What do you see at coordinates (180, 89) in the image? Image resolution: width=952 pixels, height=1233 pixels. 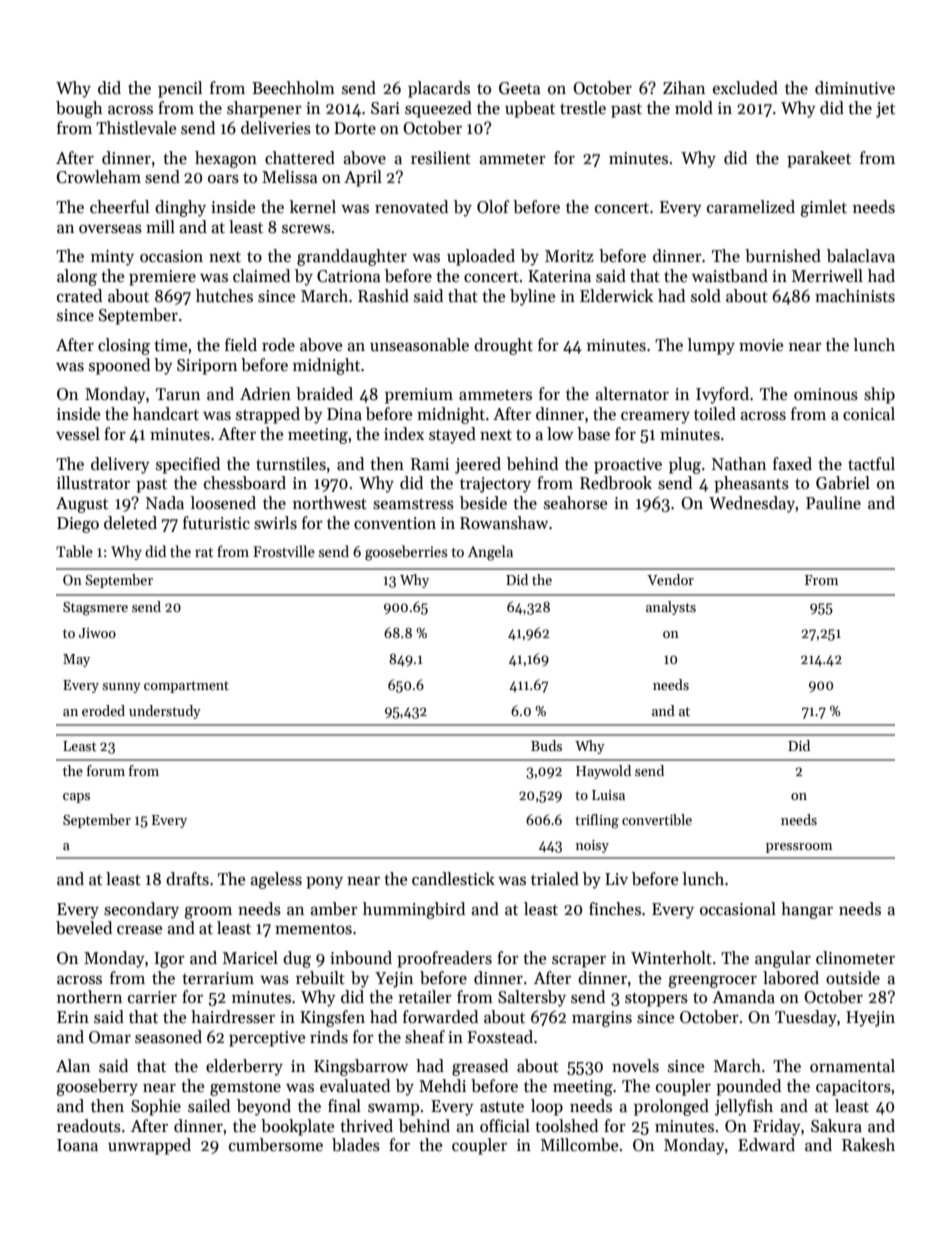 I see `pencil` at bounding box center [180, 89].
